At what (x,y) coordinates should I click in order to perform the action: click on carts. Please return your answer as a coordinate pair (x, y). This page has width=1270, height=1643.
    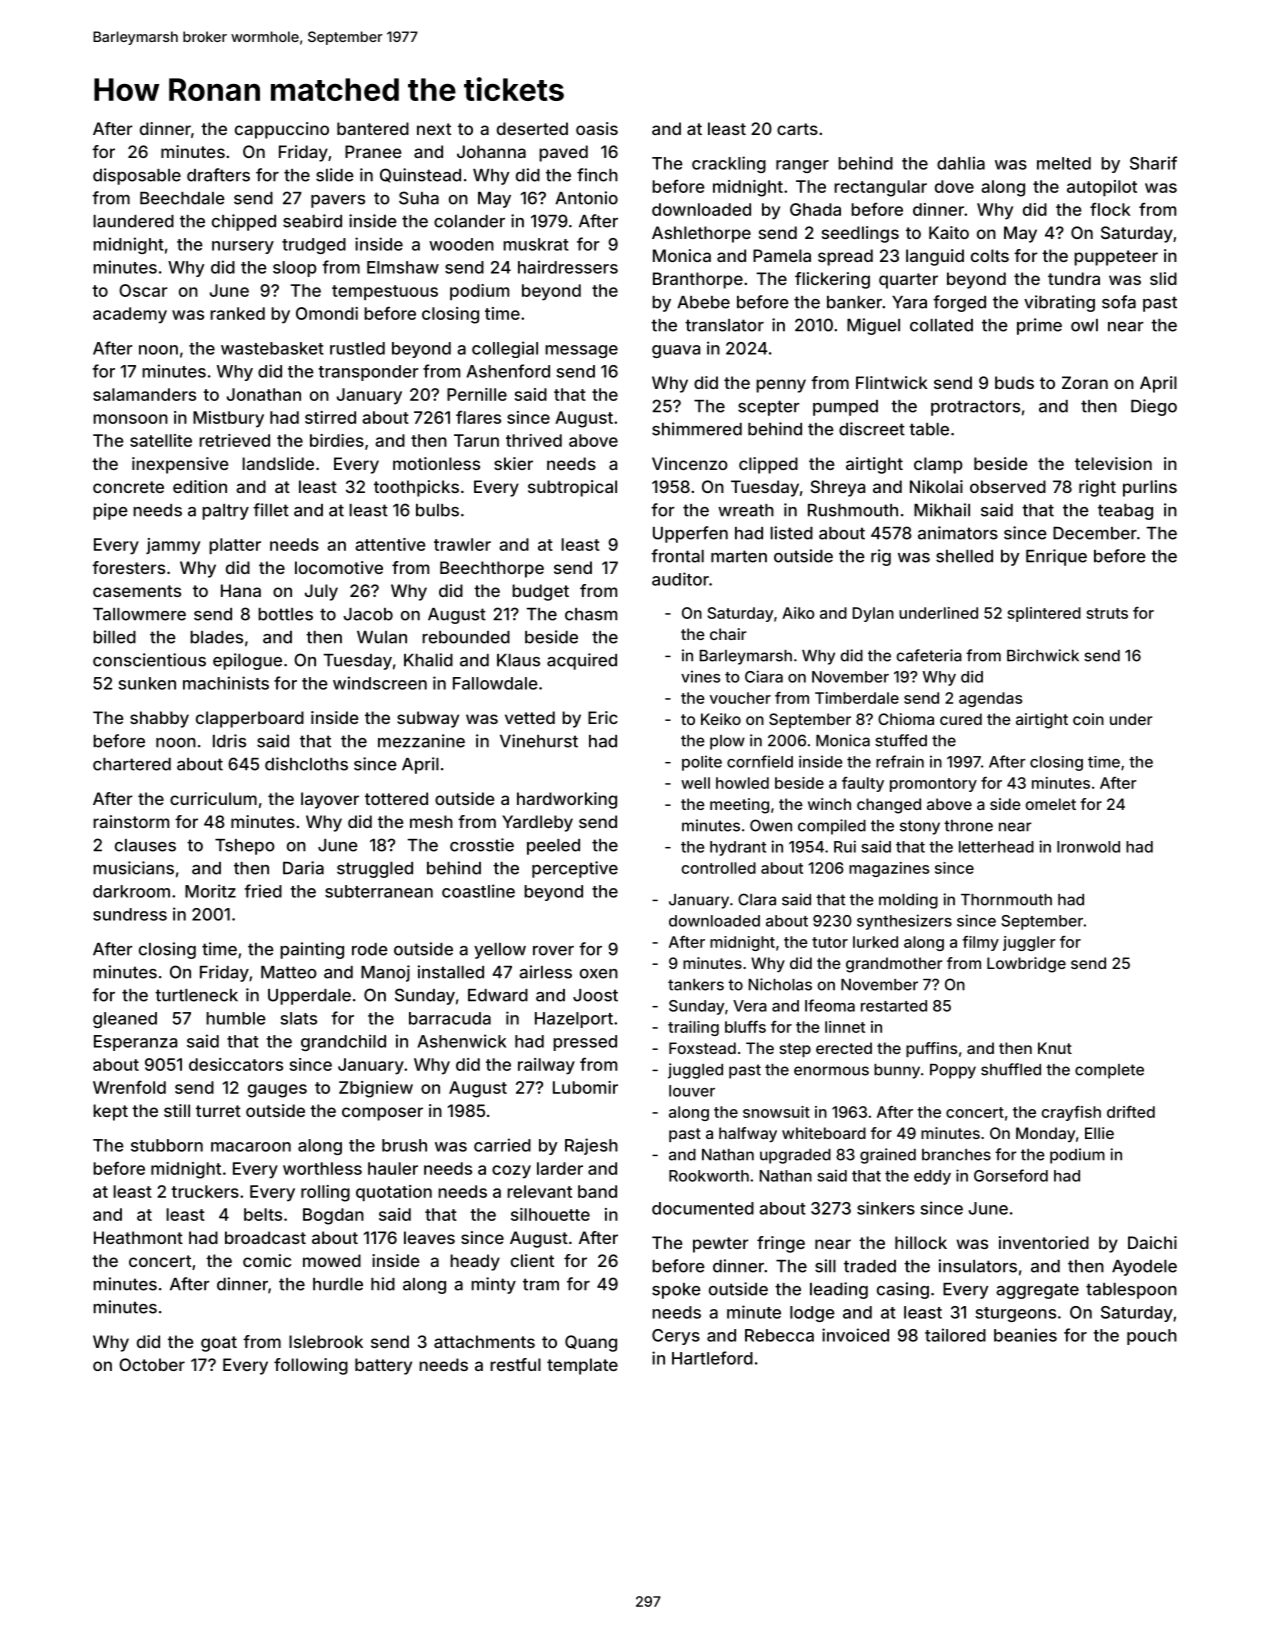
    Looking at the image, I should click on (797, 129).
